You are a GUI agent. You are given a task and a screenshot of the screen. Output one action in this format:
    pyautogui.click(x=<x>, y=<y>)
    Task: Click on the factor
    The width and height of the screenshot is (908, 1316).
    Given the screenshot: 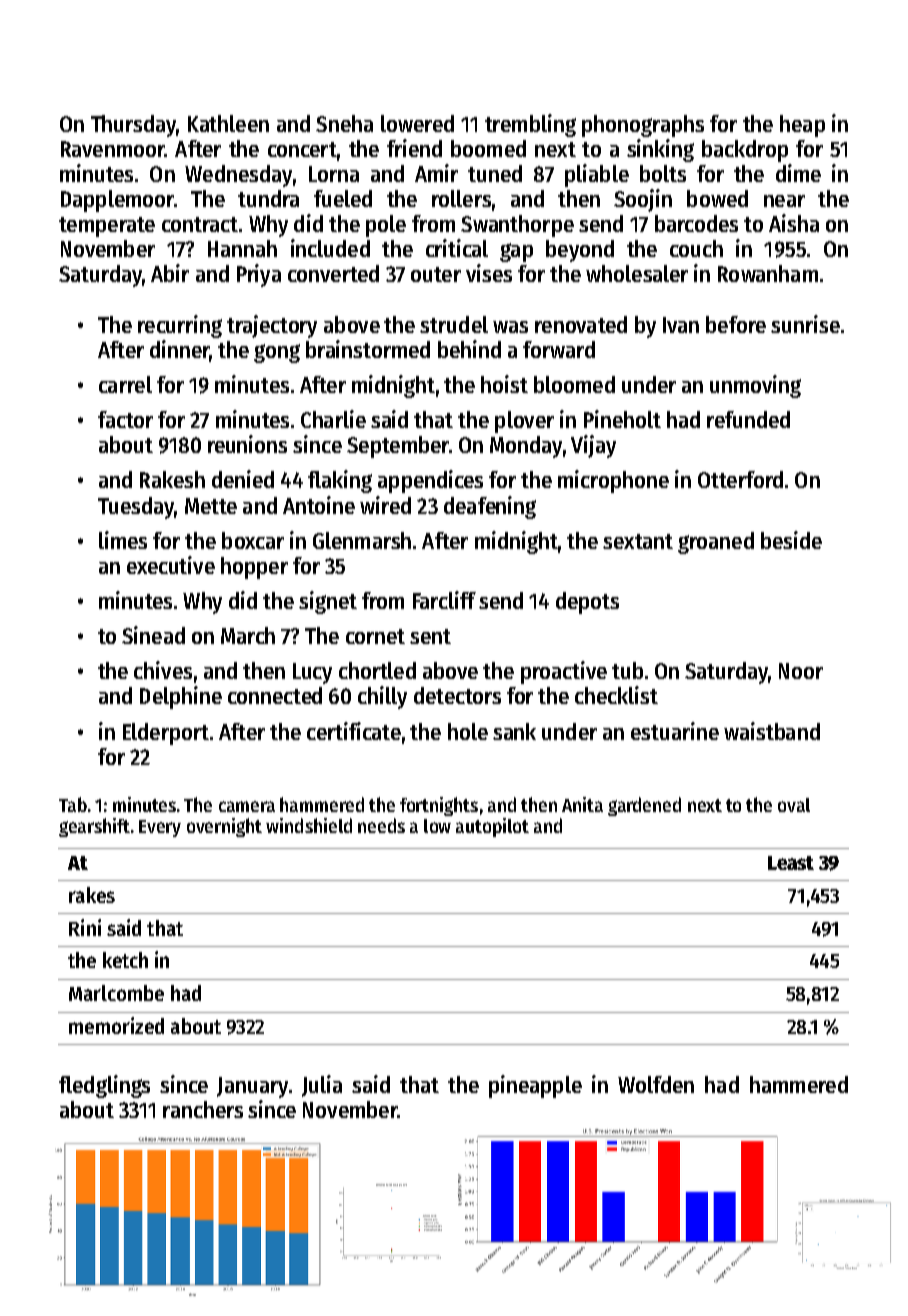 What is the action you would take?
    pyautogui.click(x=125, y=419)
